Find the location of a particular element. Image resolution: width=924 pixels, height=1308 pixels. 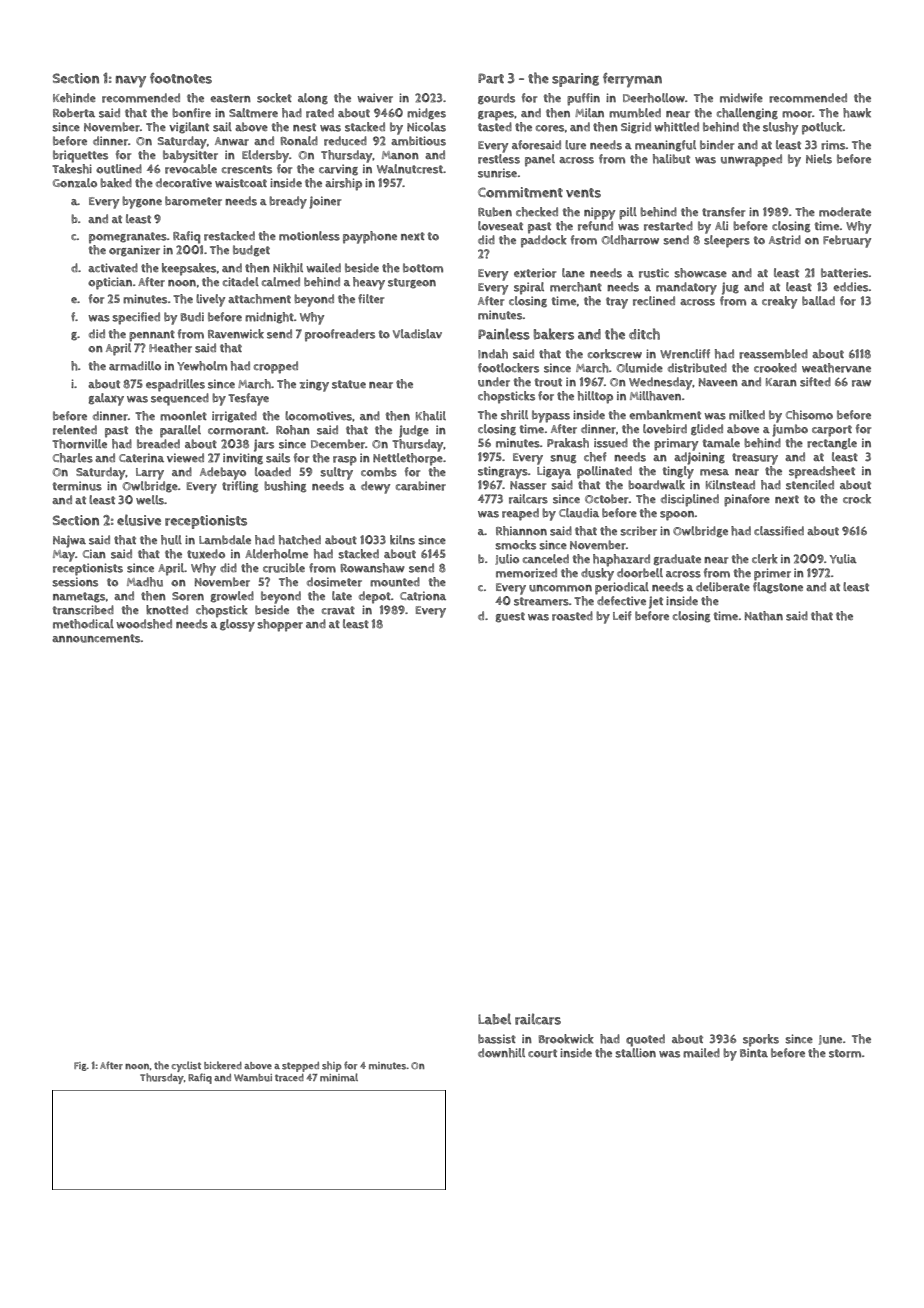

Brookwick is located at coordinates (566, 1039).
